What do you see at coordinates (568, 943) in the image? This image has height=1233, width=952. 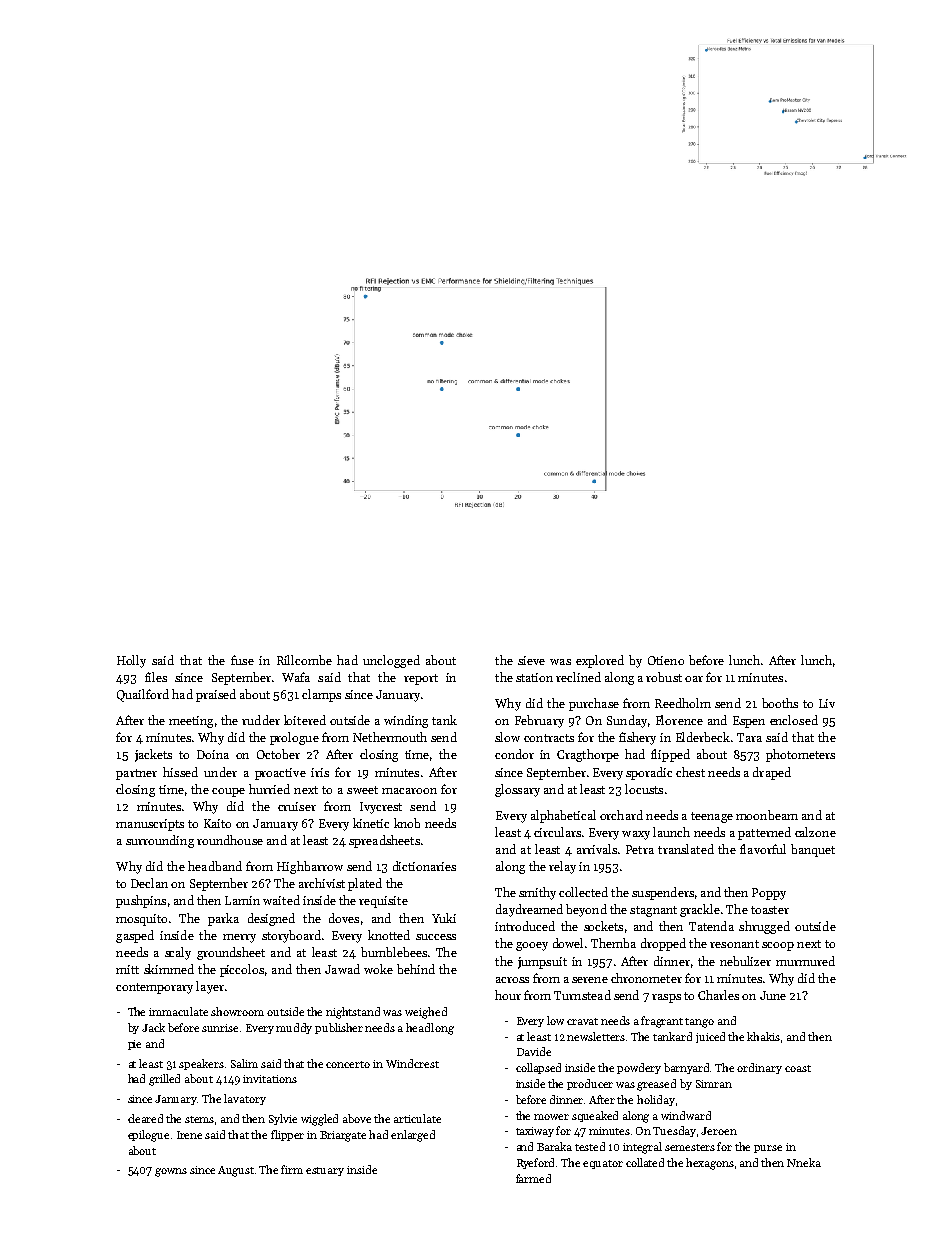 I see `dowel` at bounding box center [568, 943].
